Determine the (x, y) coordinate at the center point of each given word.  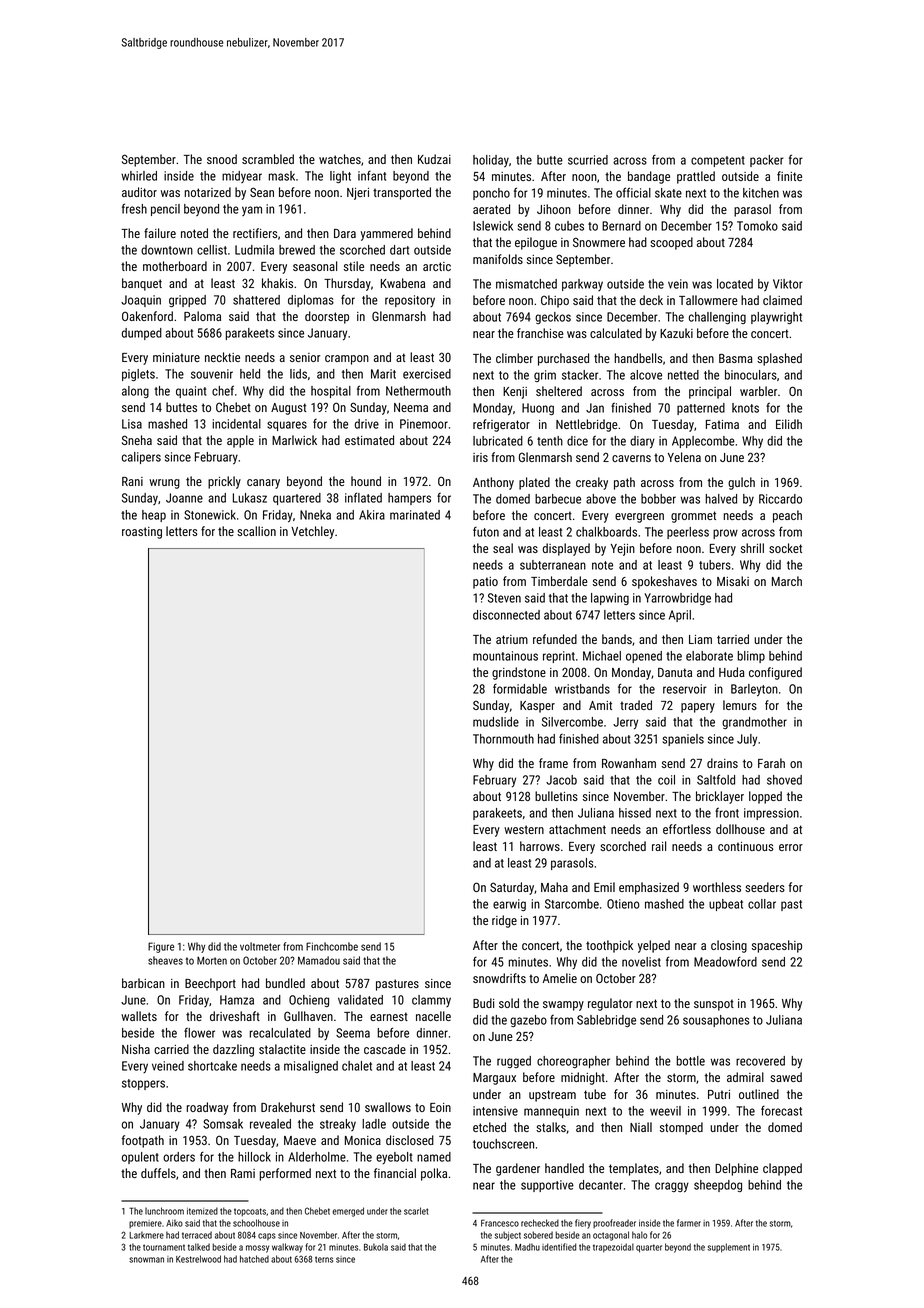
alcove (646, 375)
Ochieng (309, 1001)
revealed (270, 1124)
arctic (437, 266)
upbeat (726, 905)
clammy (431, 1001)
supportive (547, 1186)
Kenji (515, 393)
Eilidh (789, 424)
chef (223, 390)
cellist (212, 250)
